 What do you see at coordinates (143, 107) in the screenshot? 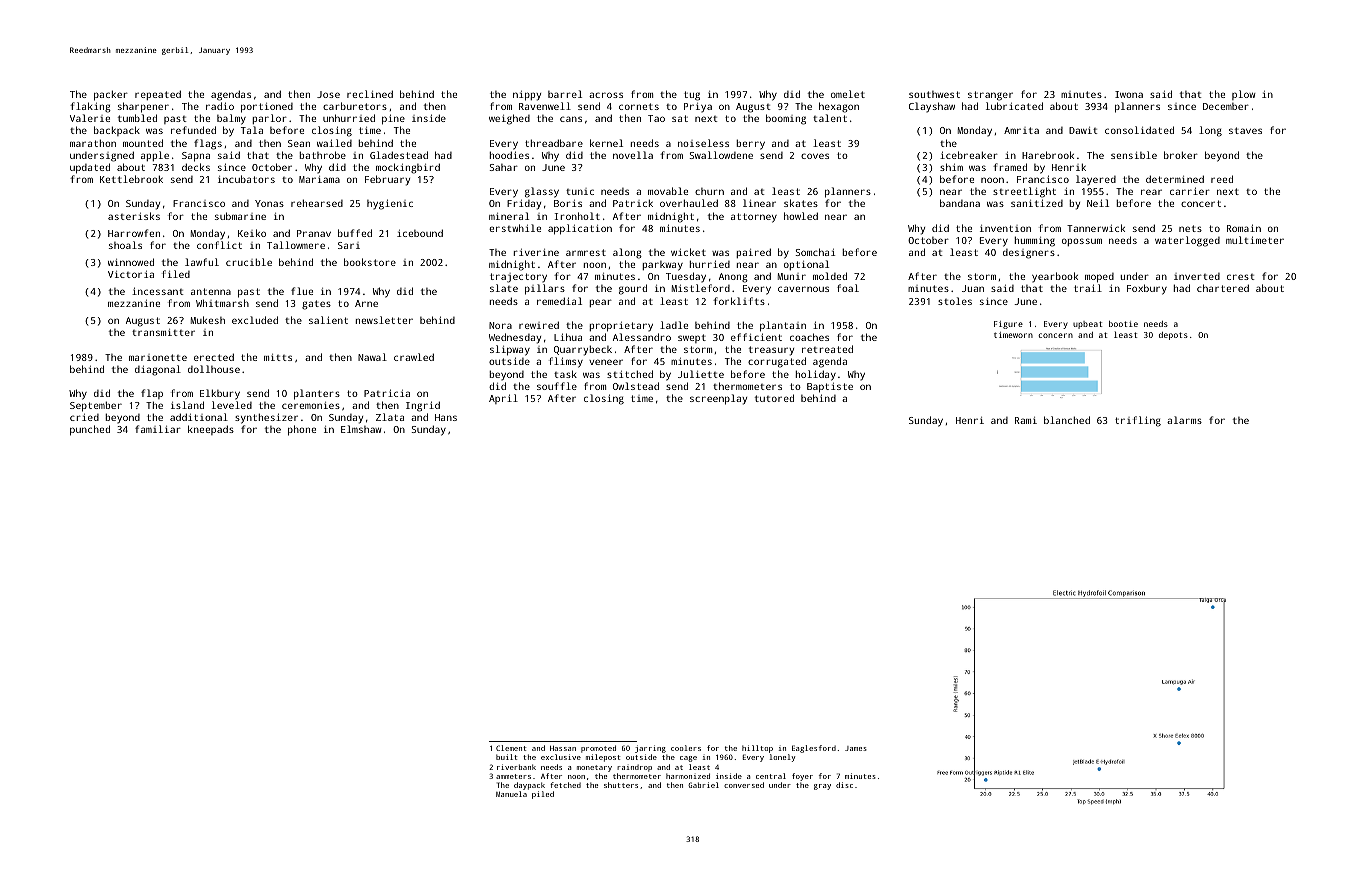
I see `sharpener` at bounding box center [143, 107].
